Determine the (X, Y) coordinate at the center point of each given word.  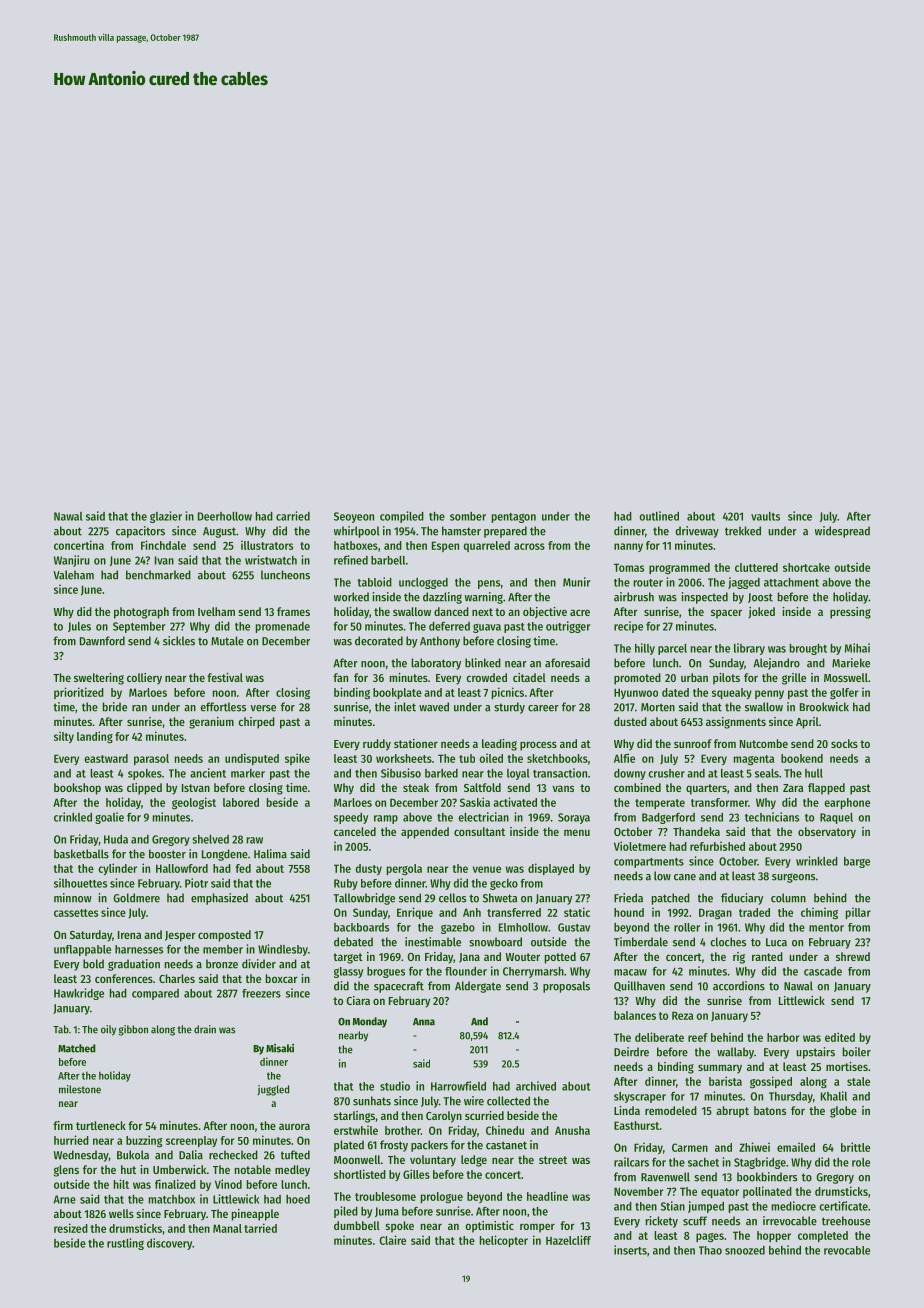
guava (487, 628)
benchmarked (158, 575)
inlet (405, 707)
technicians (772, 817)
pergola (404, 870)
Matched (77, 1048)
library (749, 649)
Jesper (180, 936)
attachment (791, 582)
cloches (728, 942)
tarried (260, 1228)
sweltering (99, 679)
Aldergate (478, 987)
